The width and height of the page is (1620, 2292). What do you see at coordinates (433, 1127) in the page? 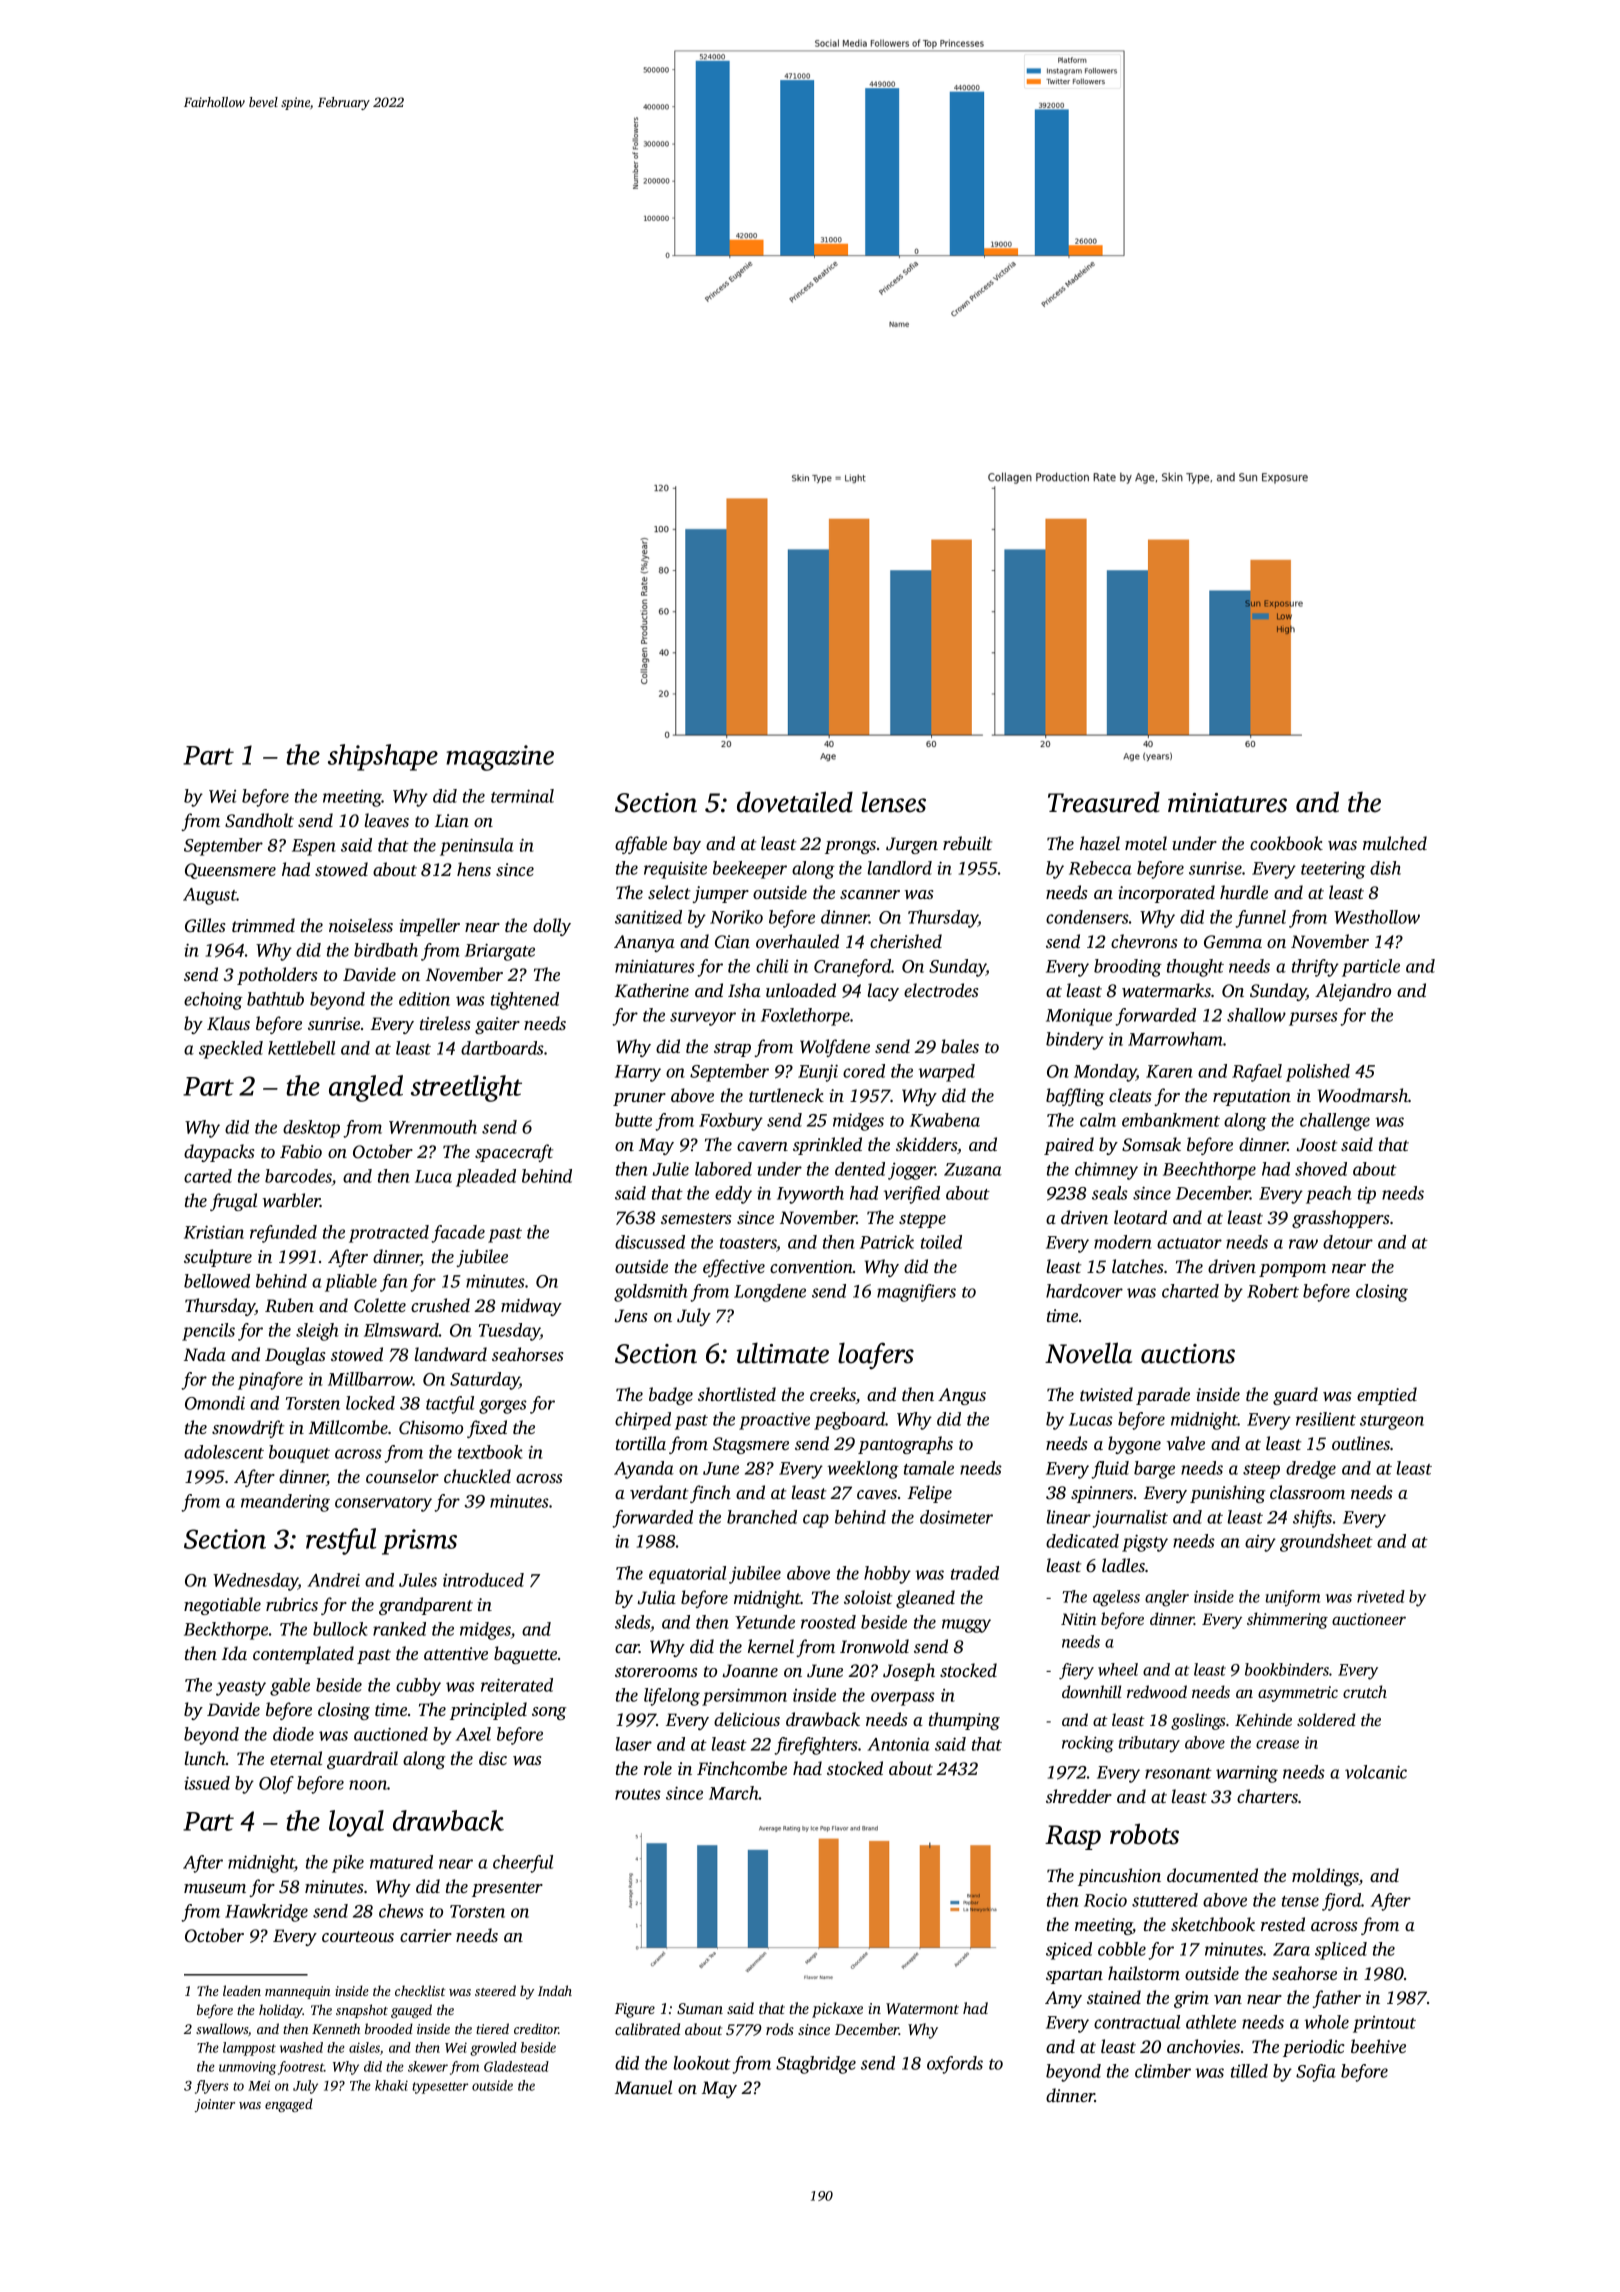
I see `Wrenmouth` at bounding box center [433, 1127].
